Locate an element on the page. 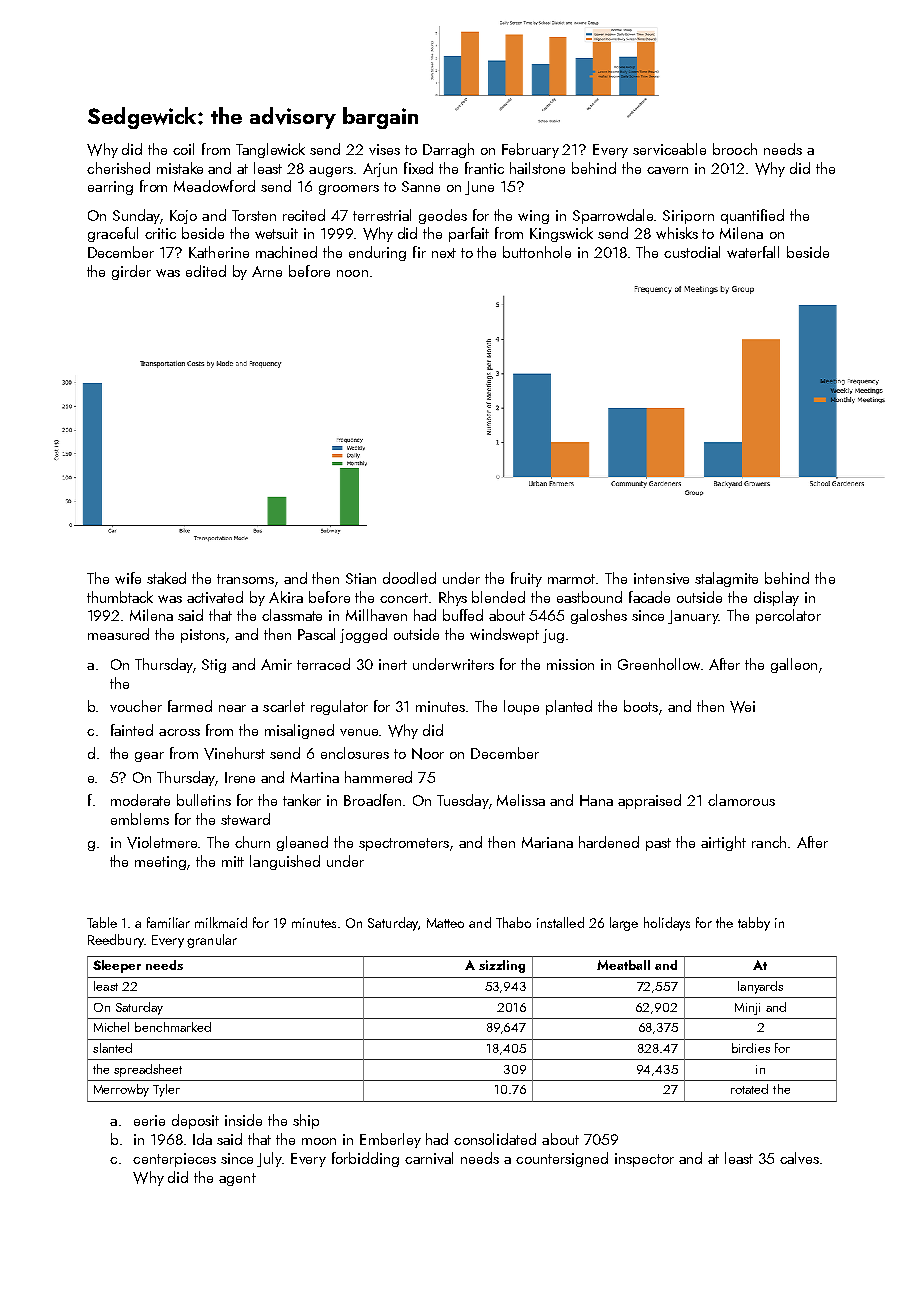 This document has height=1308, width=924. brooch is located at coordinates (735, 149).
